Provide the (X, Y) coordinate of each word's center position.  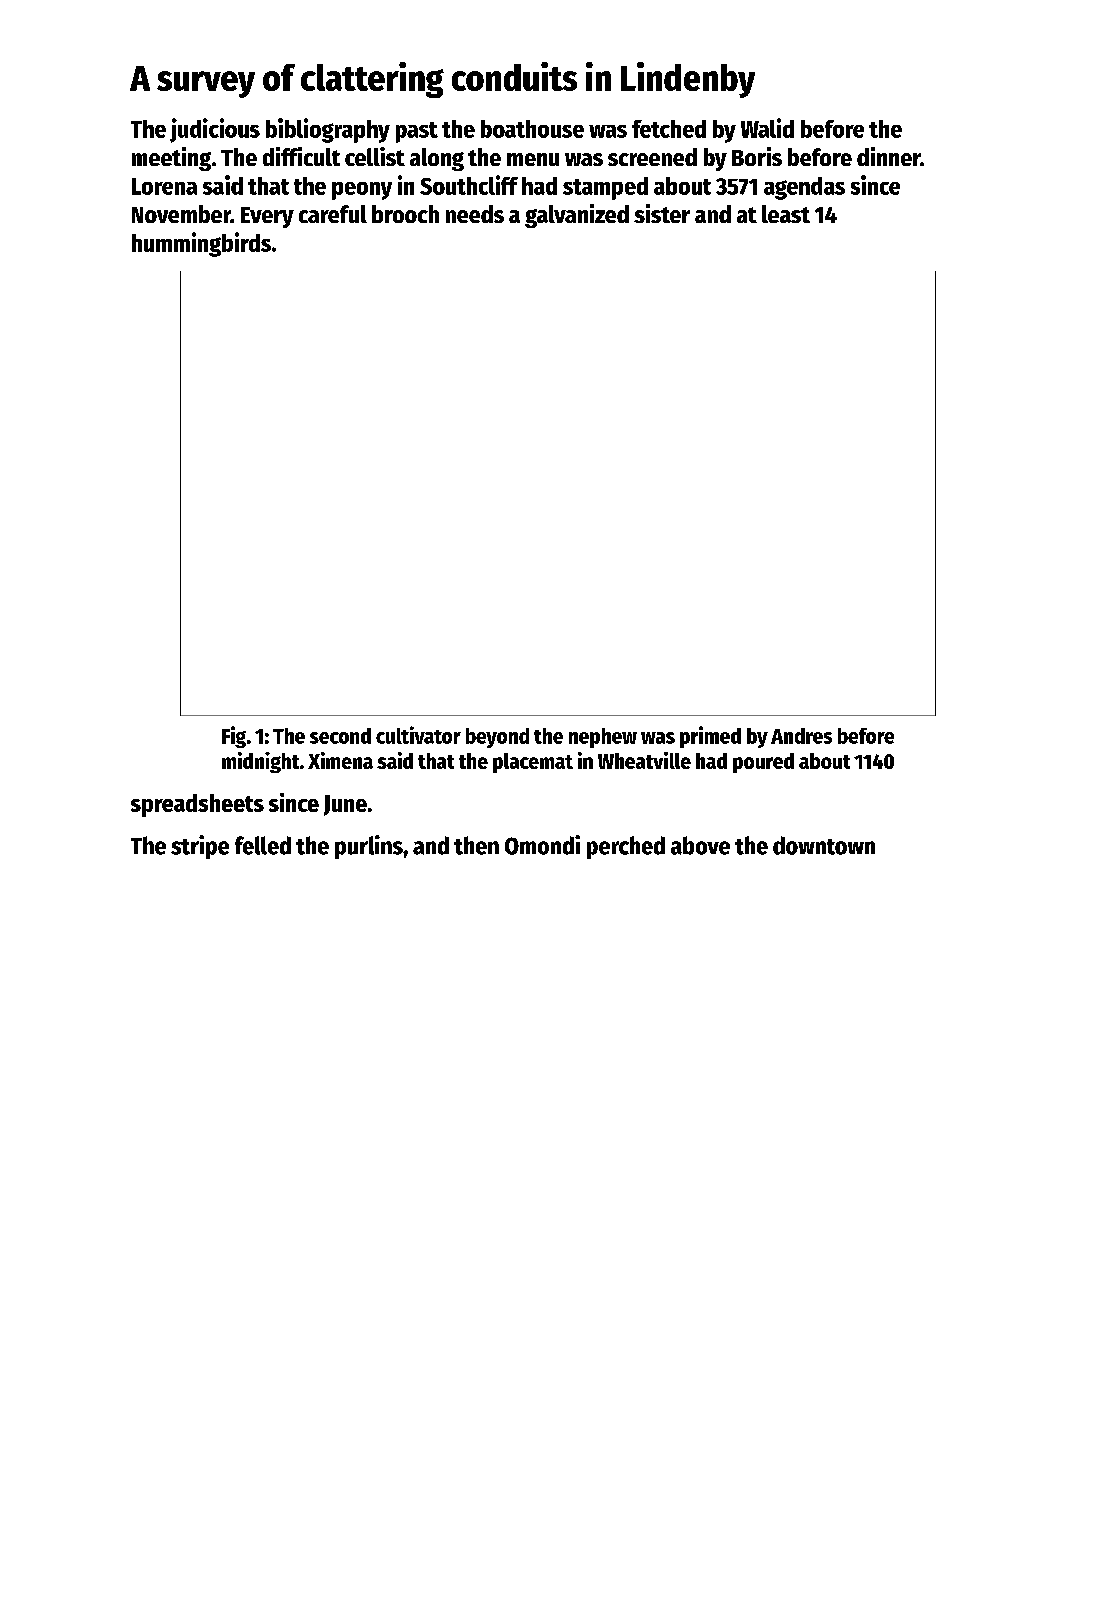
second (340, 736)
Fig (234, 737)
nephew (603, 738)
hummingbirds (201, 244)
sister (662, 213)
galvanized (577, 216)
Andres (801, 736)
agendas (804, 188)
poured (763, 763)
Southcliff (469, 185)
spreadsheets (197, 805)
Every (267, 217)
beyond (497, 738)
